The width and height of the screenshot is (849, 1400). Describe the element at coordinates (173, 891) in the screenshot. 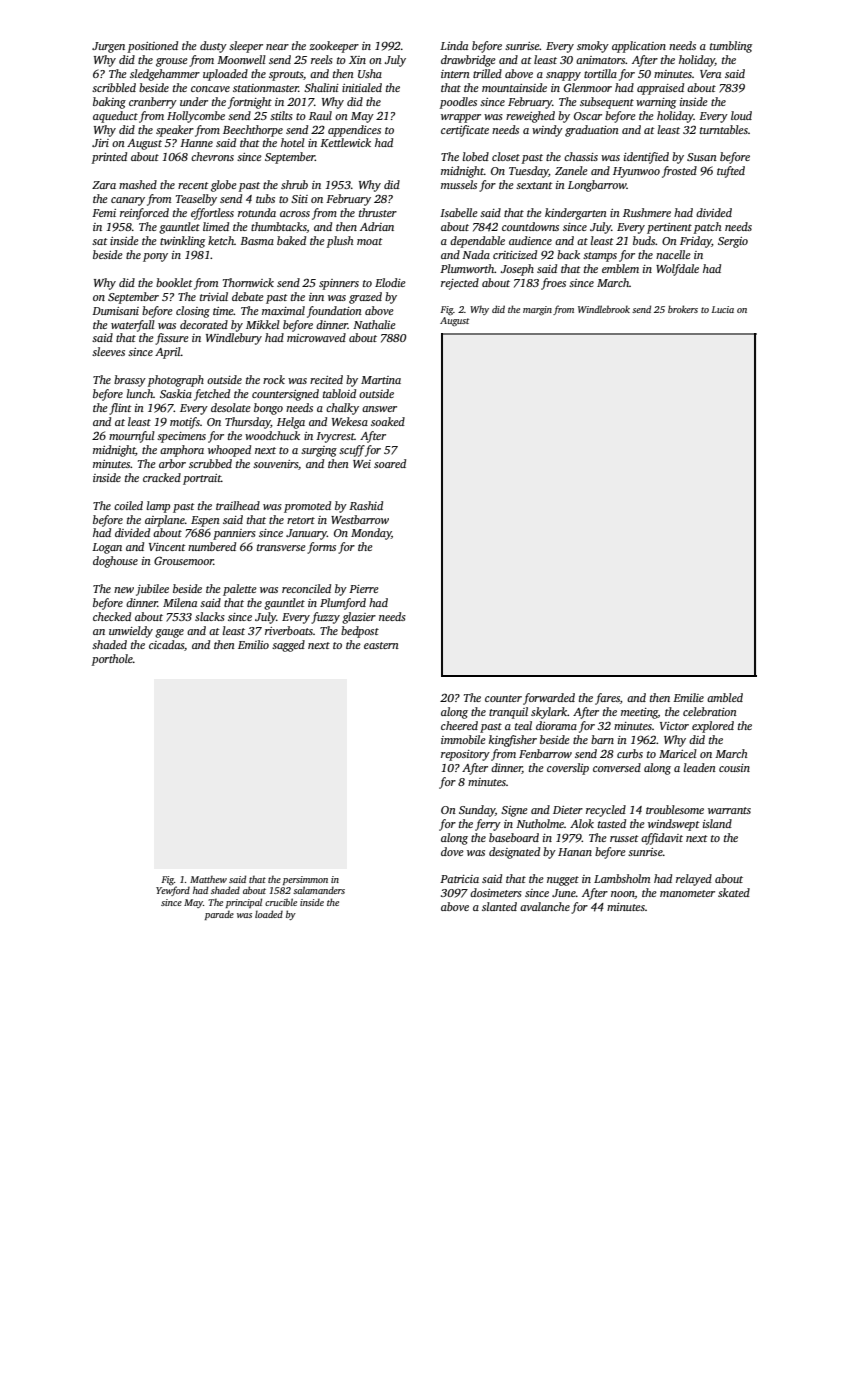

I see `Yewford` at that location.
